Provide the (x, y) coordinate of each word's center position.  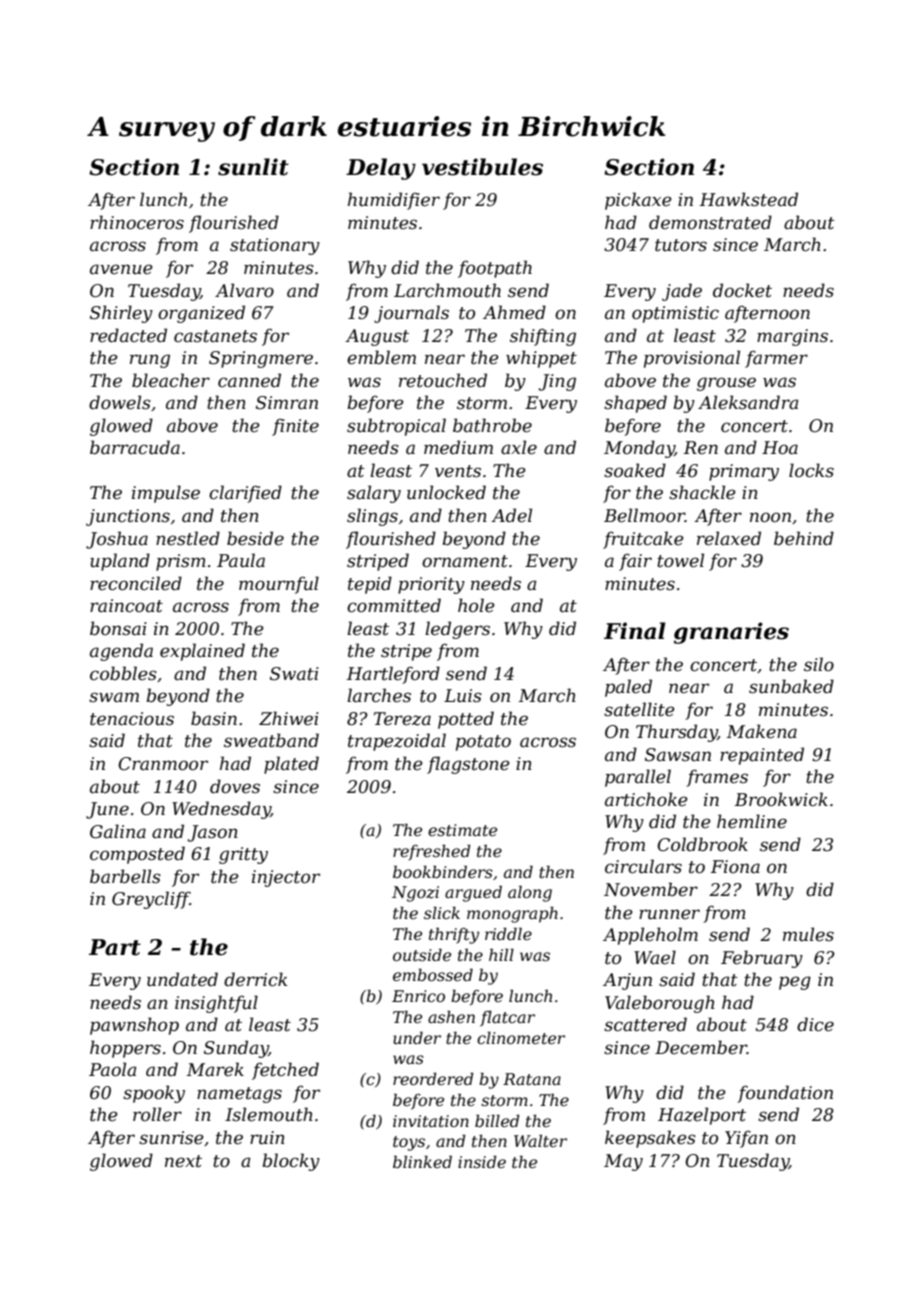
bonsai (118, 628)
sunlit (253, 167)
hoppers (125, 1049)
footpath (495, 269)
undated (182, 979)
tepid (370, 585)
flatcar (507, 1019)
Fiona (735, 866)
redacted (128, 335)
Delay (381, 169)
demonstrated (710, 222)
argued (473, 893)
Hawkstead (749, 199)
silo (819, 664)
